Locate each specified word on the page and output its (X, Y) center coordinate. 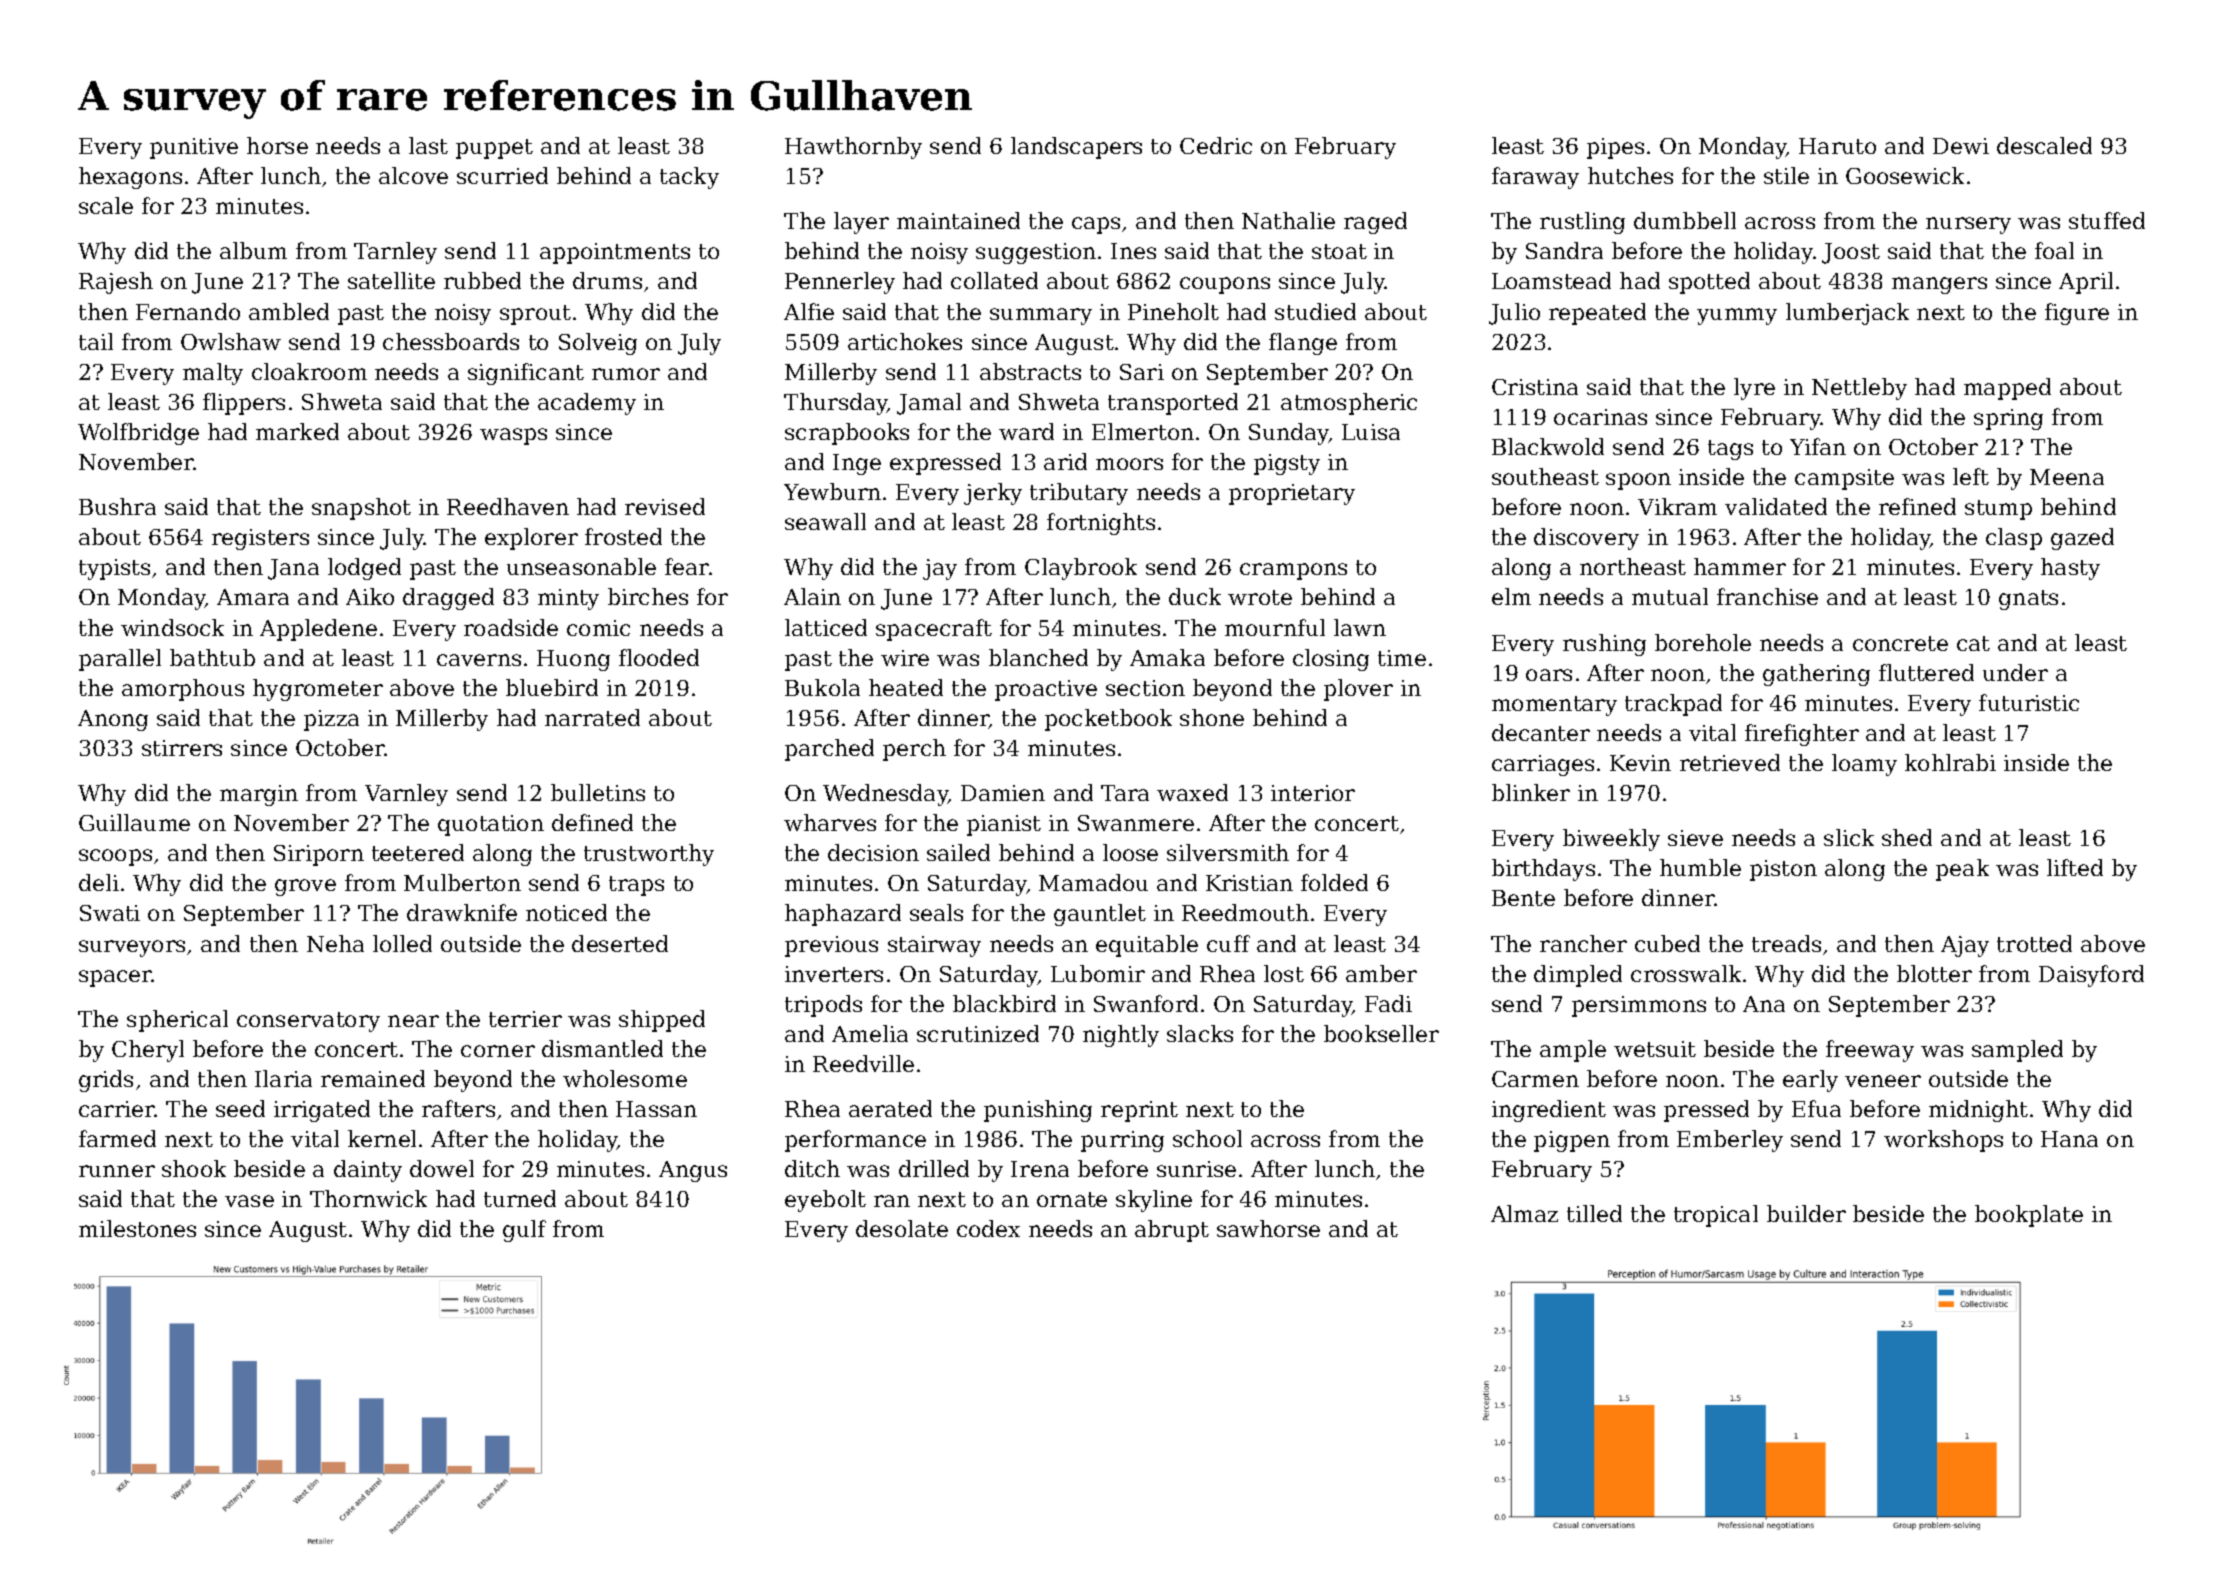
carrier (117, 1109)
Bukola (822, 687)
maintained (958, 220)
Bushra (117, 506)
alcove (413, 175)
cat (1973, 643)
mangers (1939, 285)
